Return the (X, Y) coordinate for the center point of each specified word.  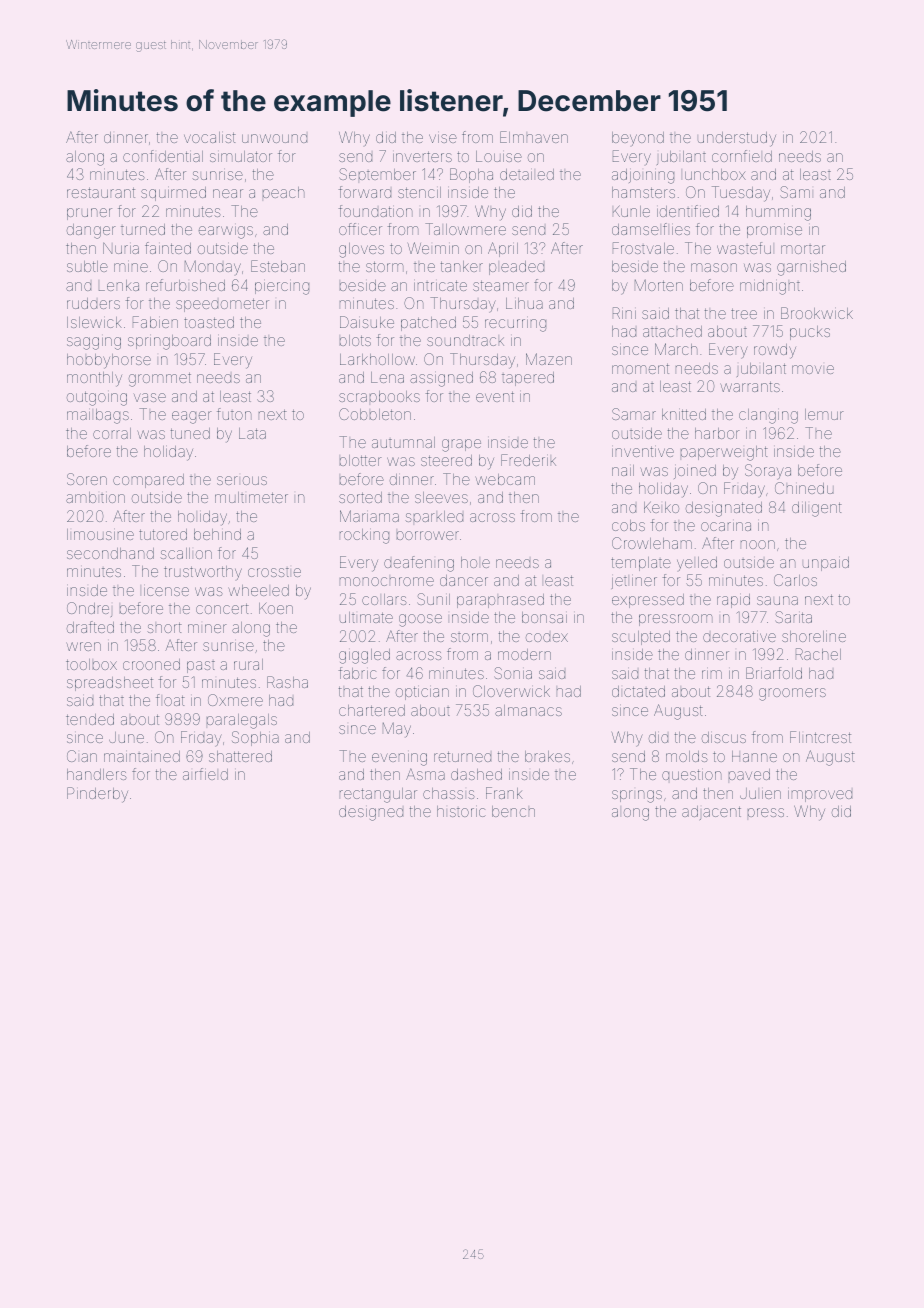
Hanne (754, 756)
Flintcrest (820, 737)
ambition (95, 497)
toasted (209, 322)
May (397, 730)
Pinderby (97, 795)
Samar (634, 414)
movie (813, 369)
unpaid (826, 564)
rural (248, 664)
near (228, 193)
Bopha (471, 175)
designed (371, 813)
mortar (803, 249)
